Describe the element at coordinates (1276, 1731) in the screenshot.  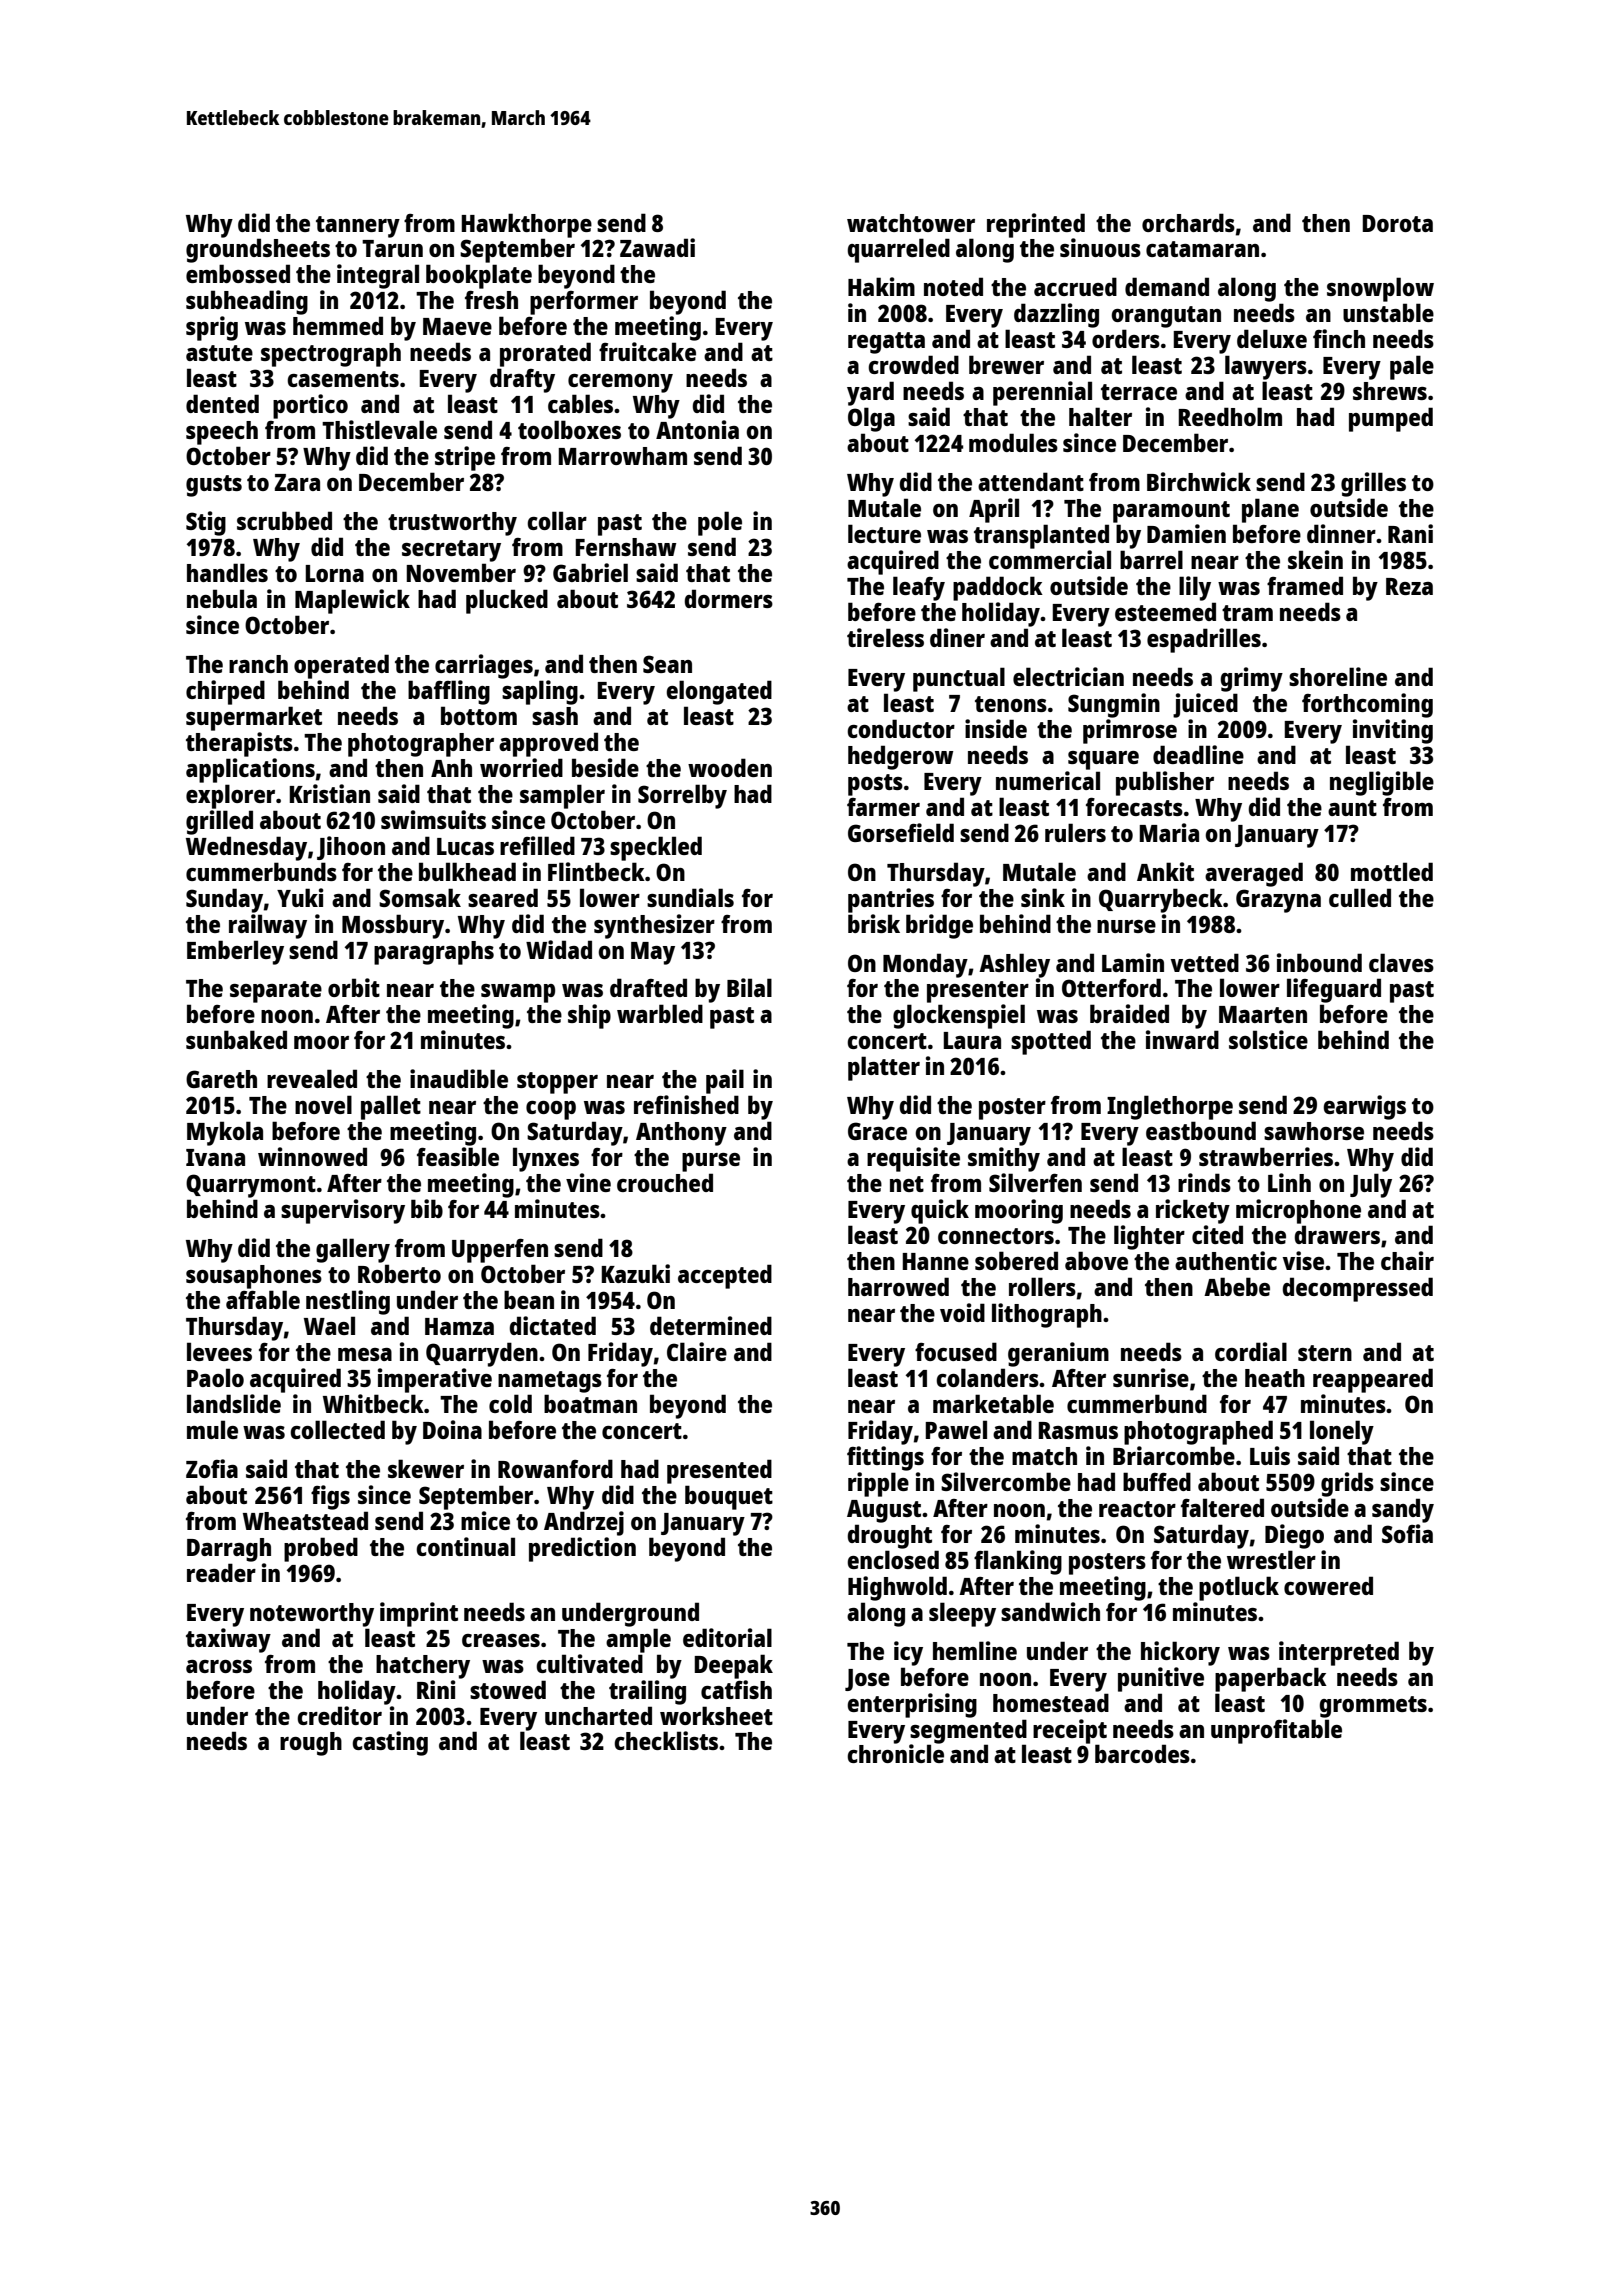
I see `unprofitable` at that location.
